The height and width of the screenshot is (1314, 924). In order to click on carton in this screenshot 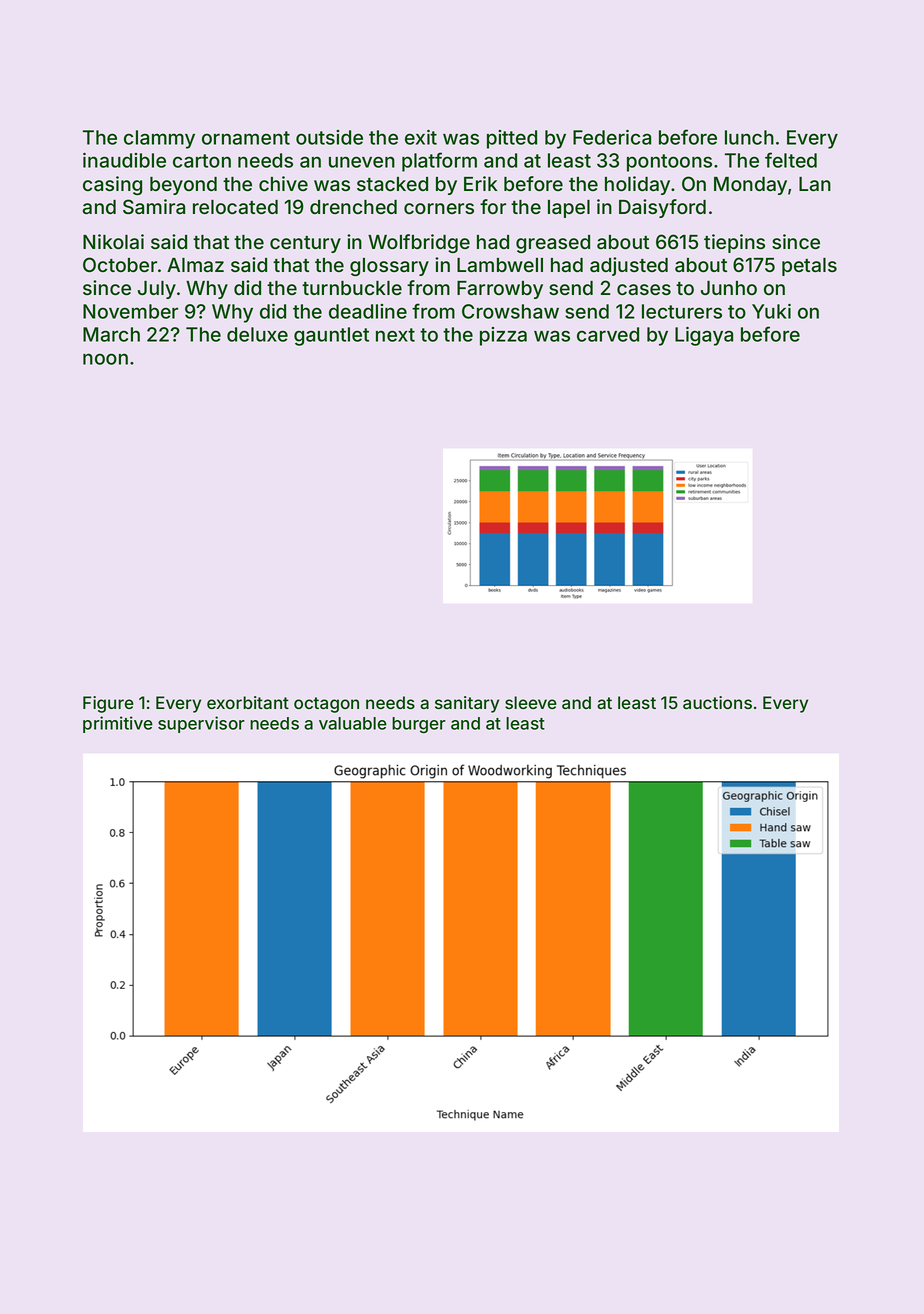, I will do `click(202, 161)`.
